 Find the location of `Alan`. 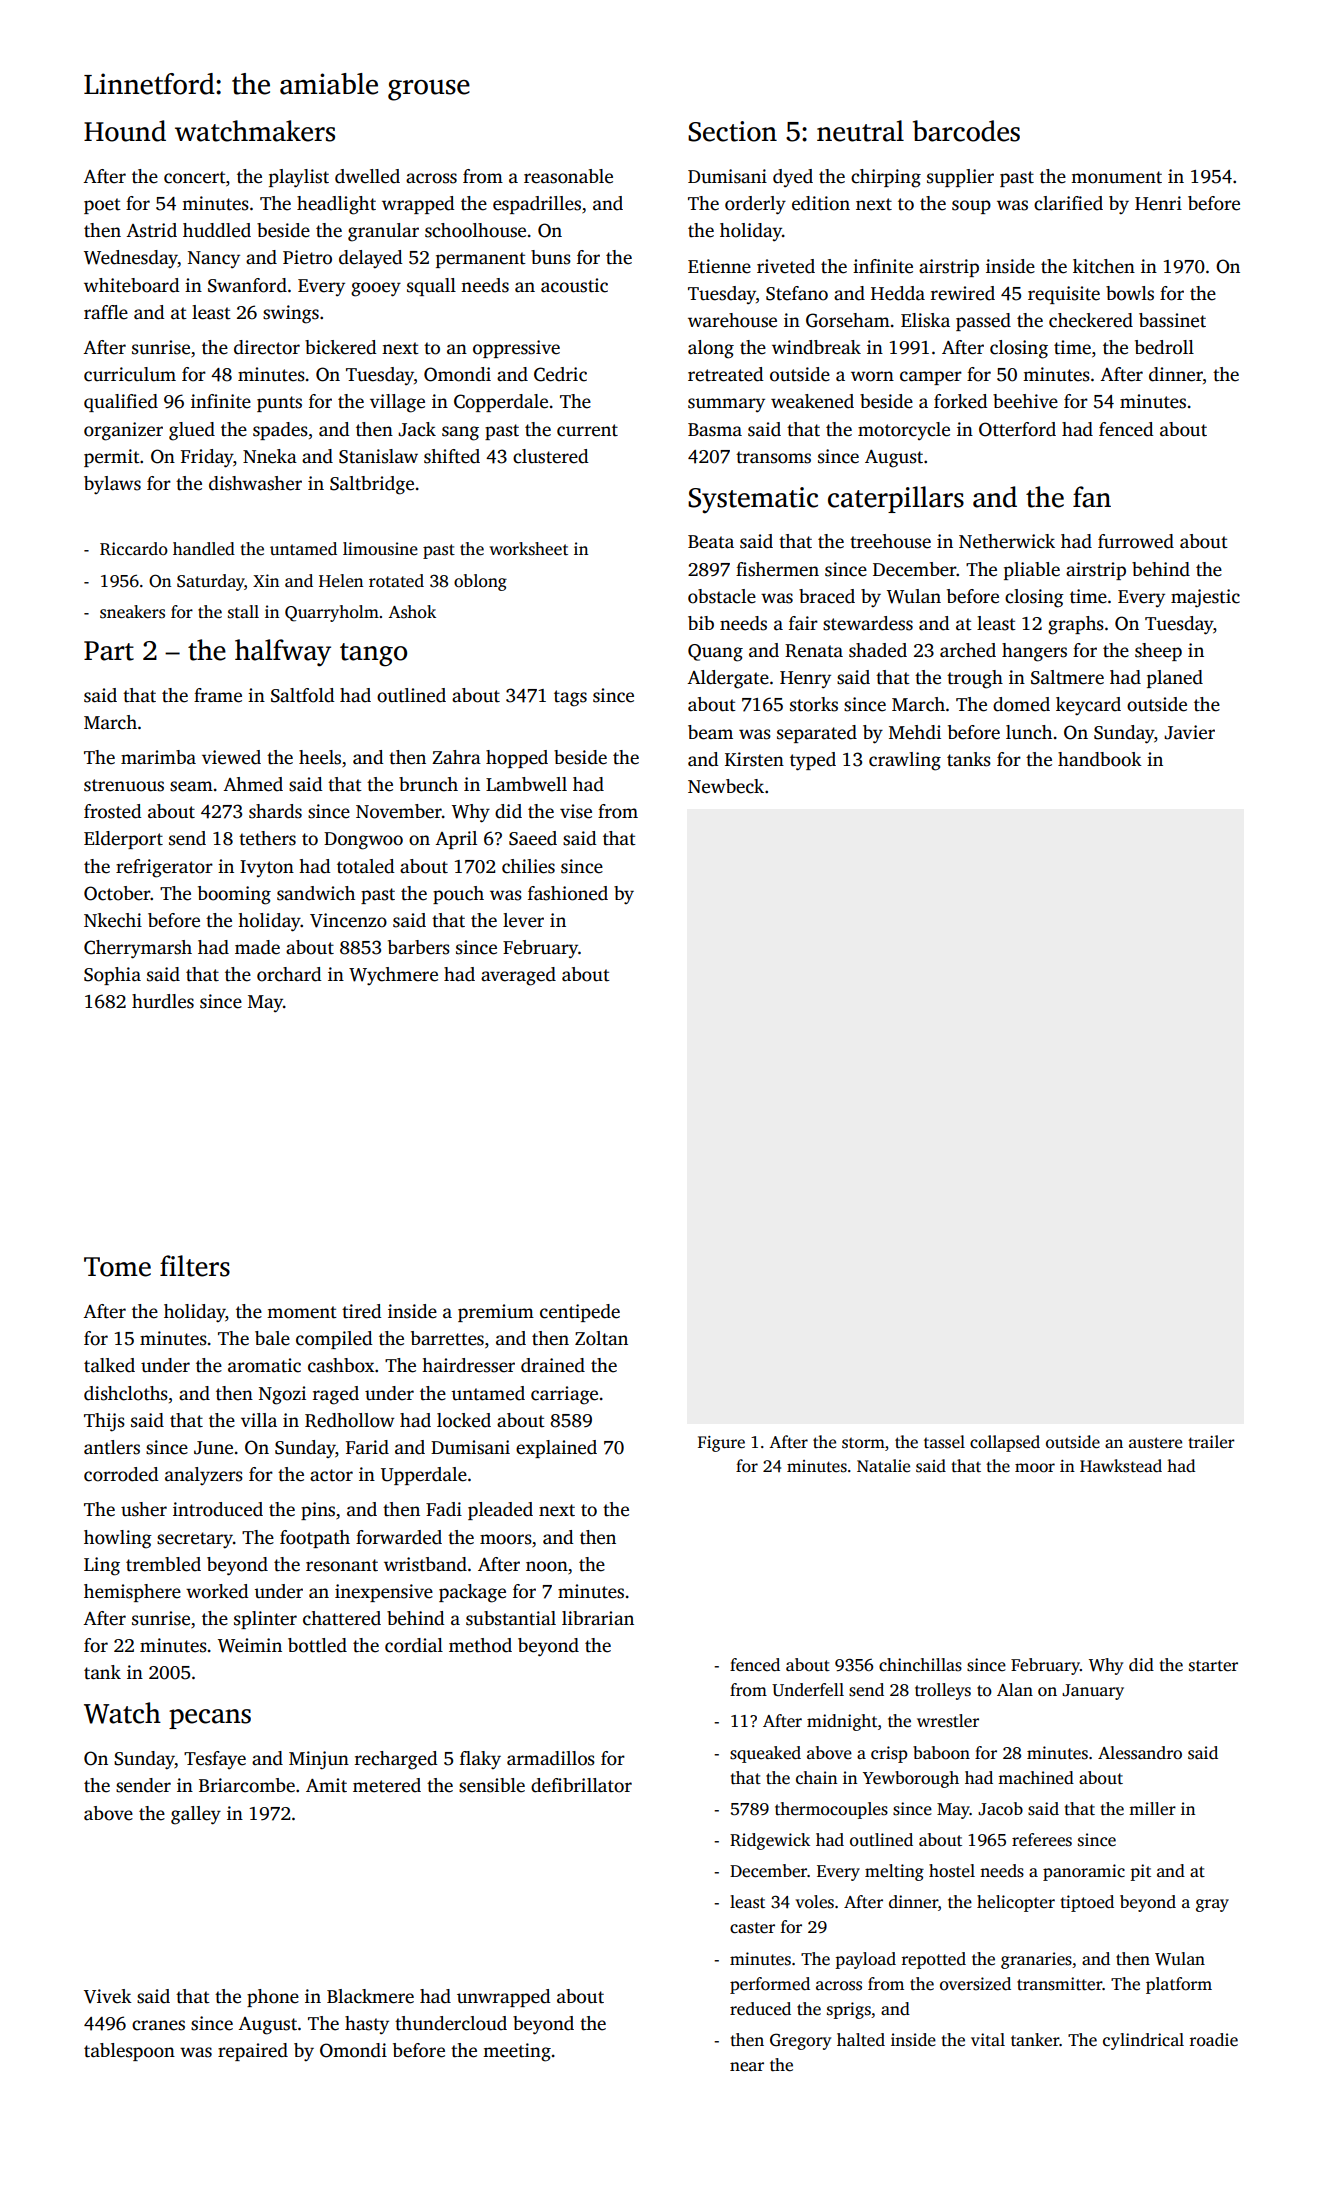

Alan is located at coordinates (1015, 1689).
